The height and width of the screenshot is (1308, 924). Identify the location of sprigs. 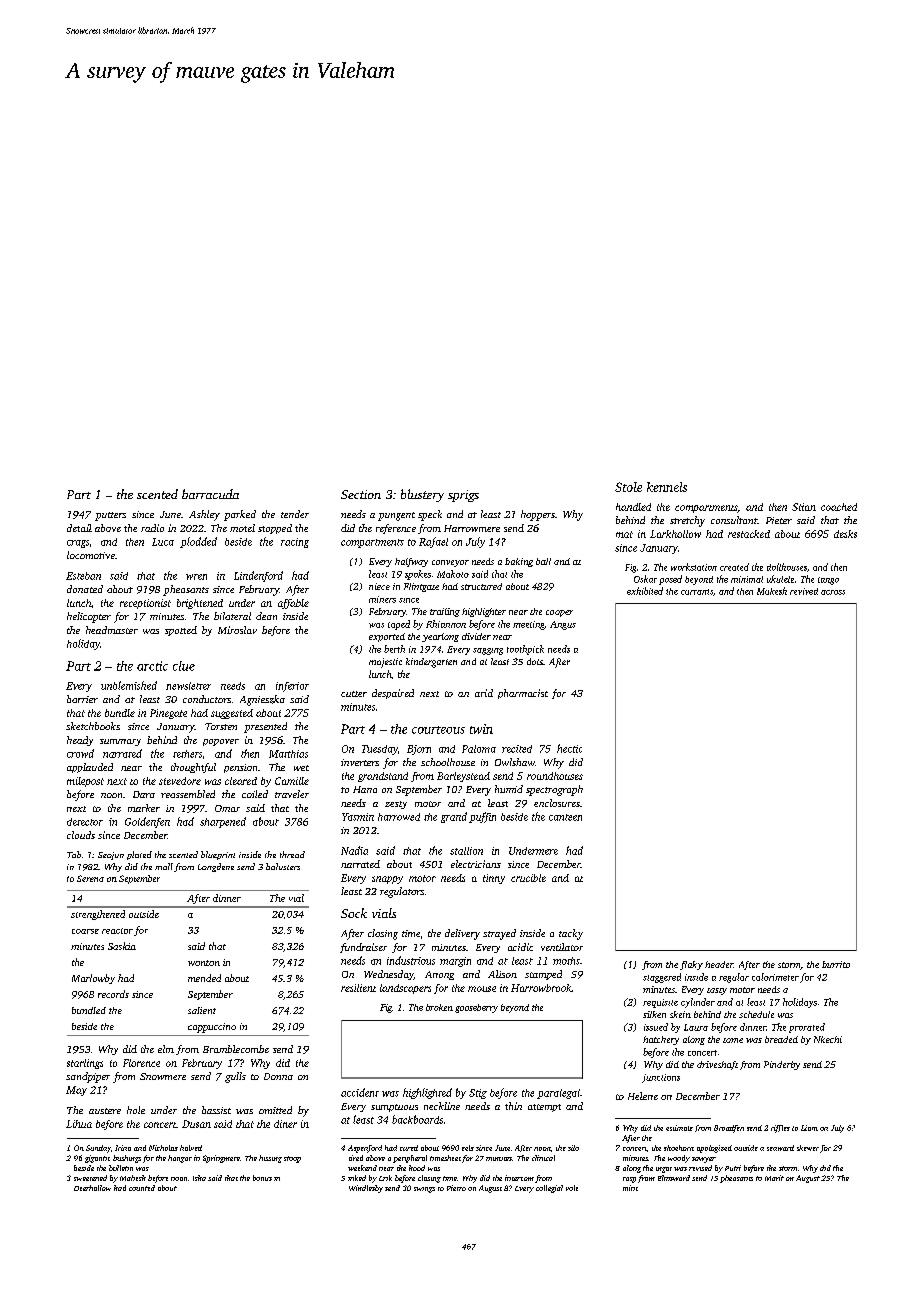
(463, 496).
